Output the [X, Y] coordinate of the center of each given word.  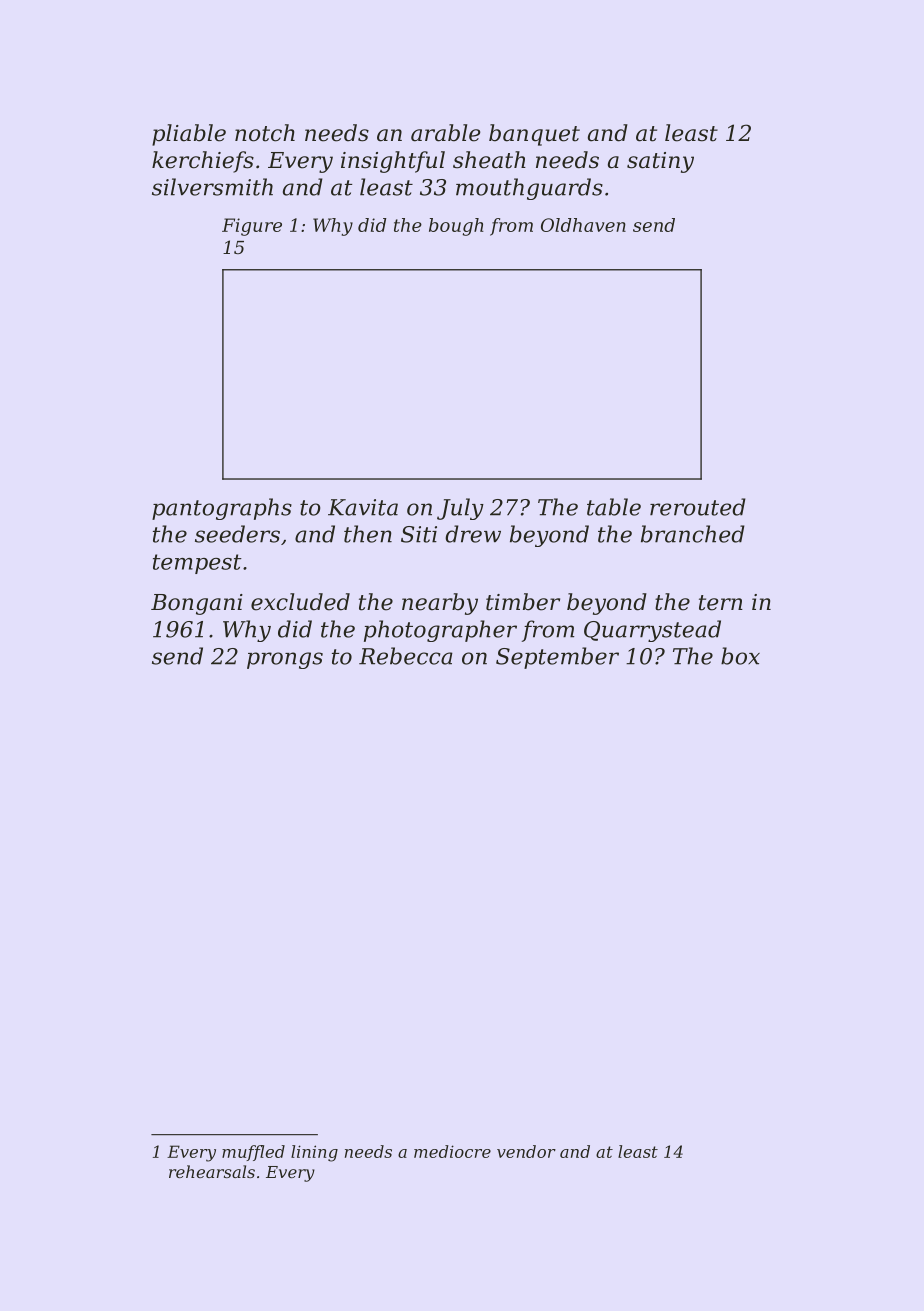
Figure [252, 227]
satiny [660, 162]
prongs [285, 660]
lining [314, 1153]
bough [456, 227]
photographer [440, 631]
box [740, 656]
